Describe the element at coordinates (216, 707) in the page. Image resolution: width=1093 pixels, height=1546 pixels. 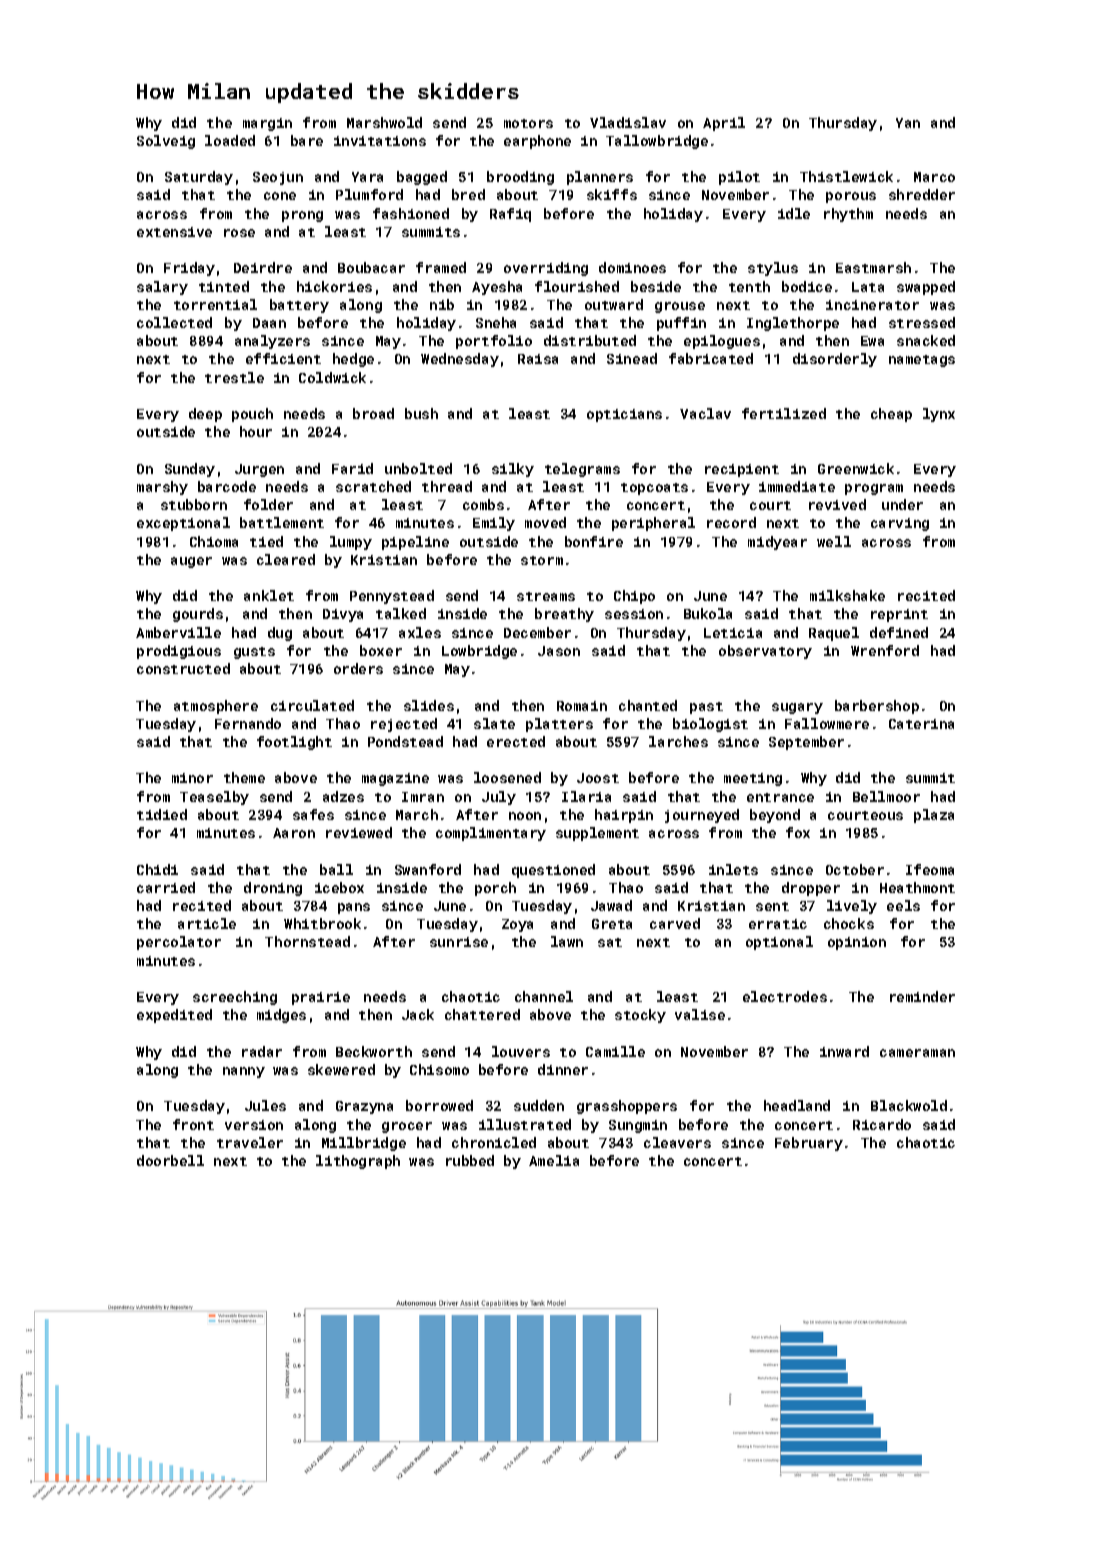
I see `atmosphere` at that location.
